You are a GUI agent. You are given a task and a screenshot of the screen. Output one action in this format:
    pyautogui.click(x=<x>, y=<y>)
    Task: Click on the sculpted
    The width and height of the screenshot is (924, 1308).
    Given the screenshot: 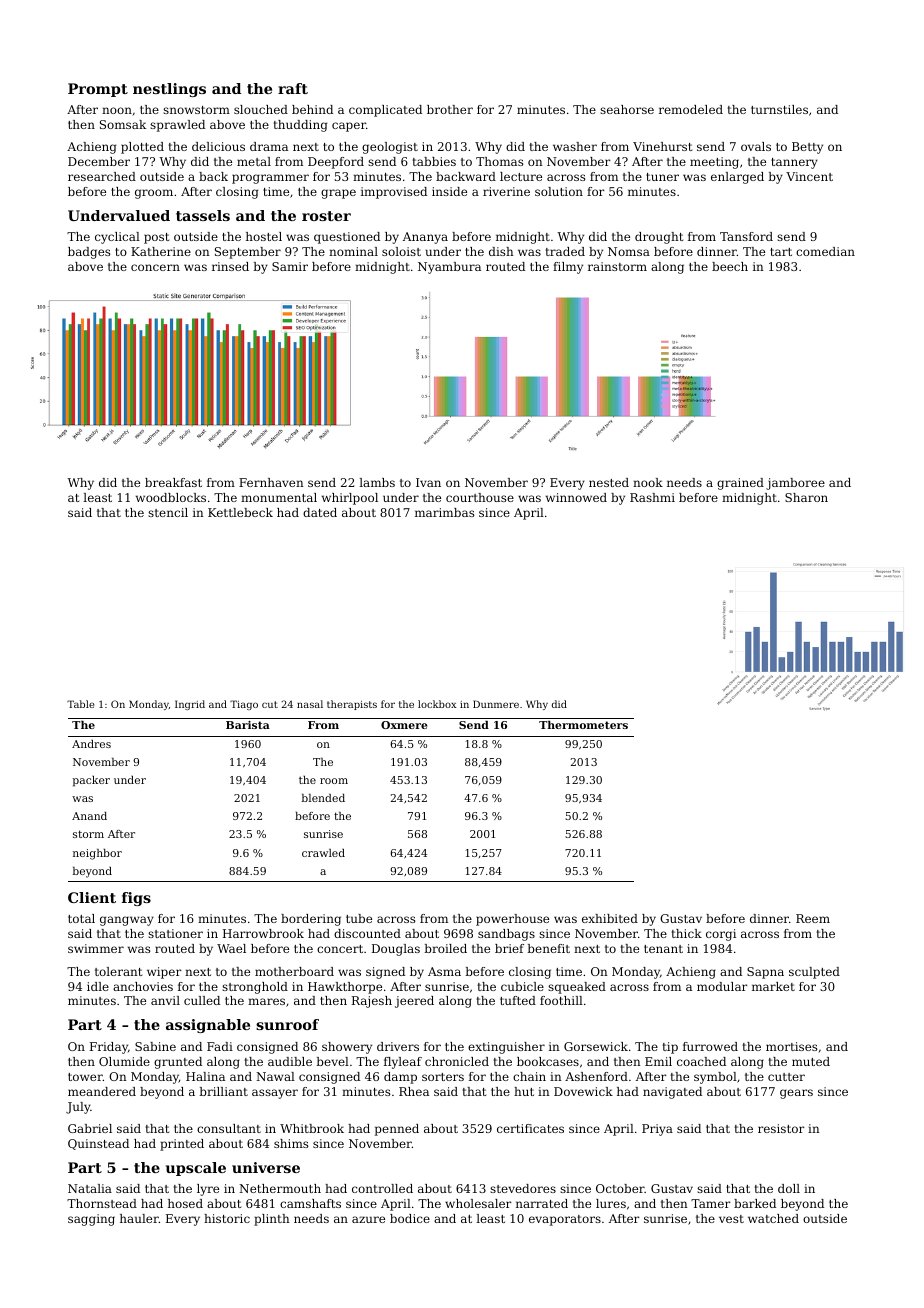 What is the action you would take?
    pyautogui.click(x=814, y=973)
